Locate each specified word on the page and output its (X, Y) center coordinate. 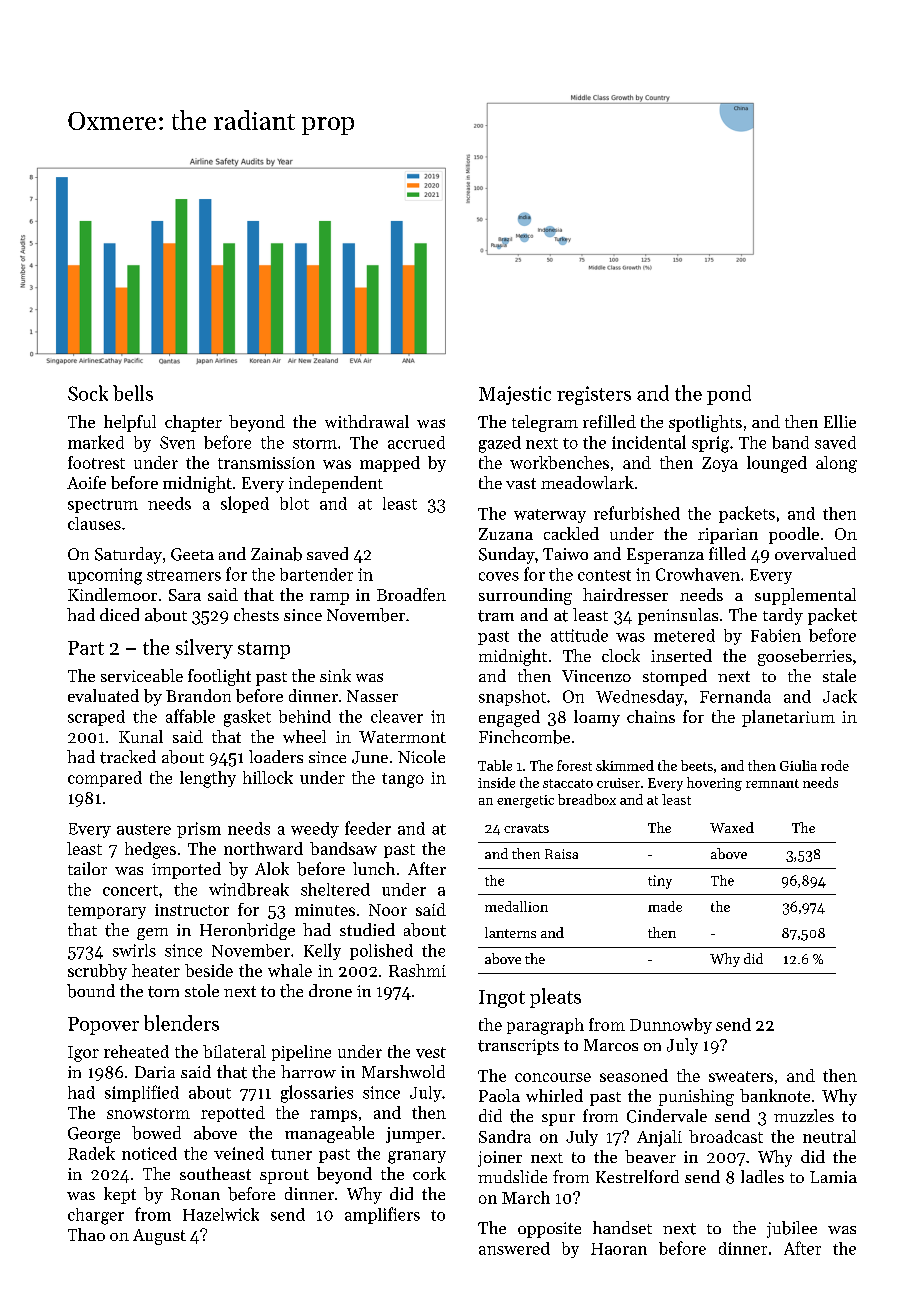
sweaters (741, 1076)
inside (496, 782)
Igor (83, 1054)
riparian (728, 536)
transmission (266, 463)
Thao (86, 1234)
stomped (675, 677)
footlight (219, 677)
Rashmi (417, 970)
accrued (416, 442)
